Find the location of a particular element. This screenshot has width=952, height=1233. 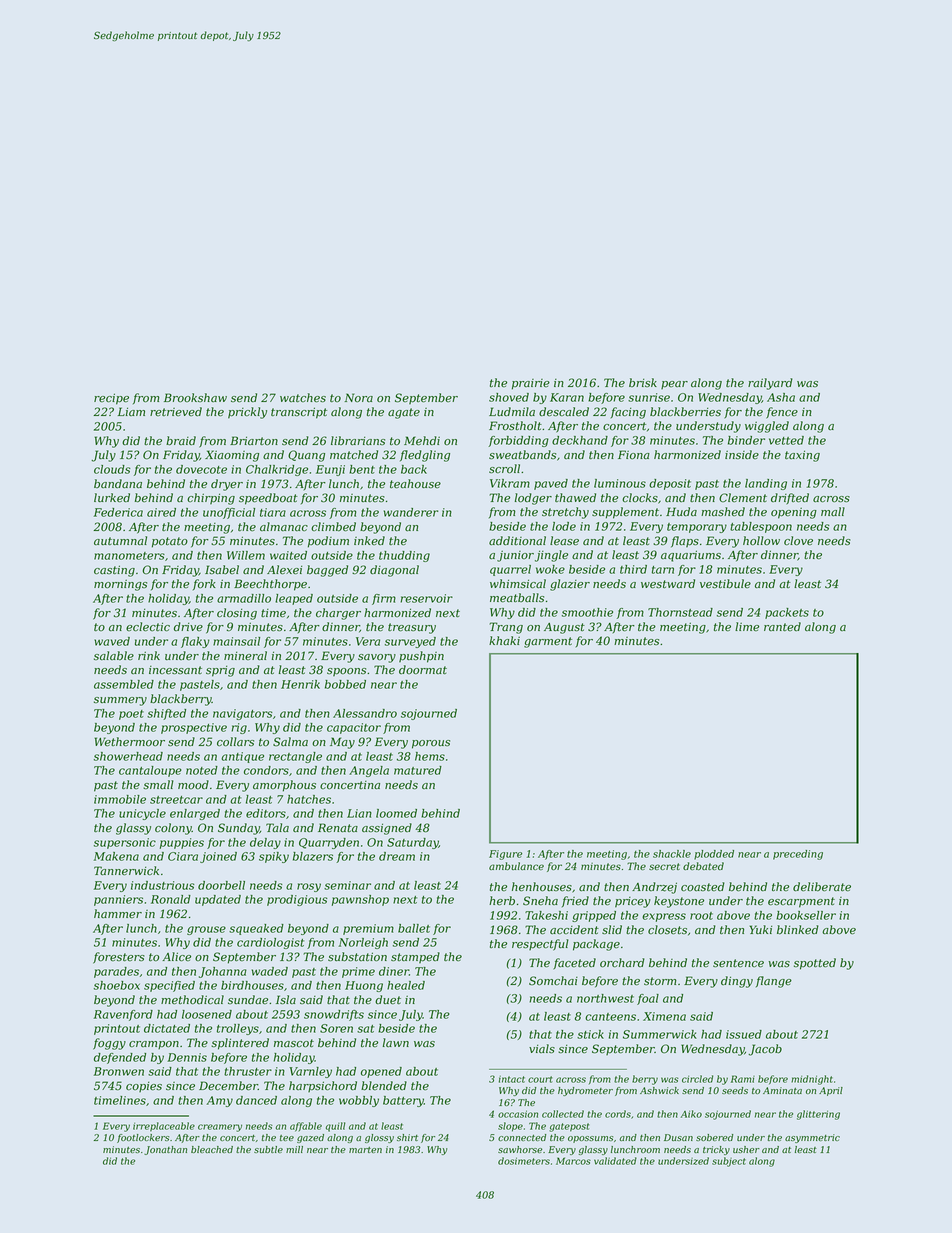

subtle is located at coordinates (268, 1149).
